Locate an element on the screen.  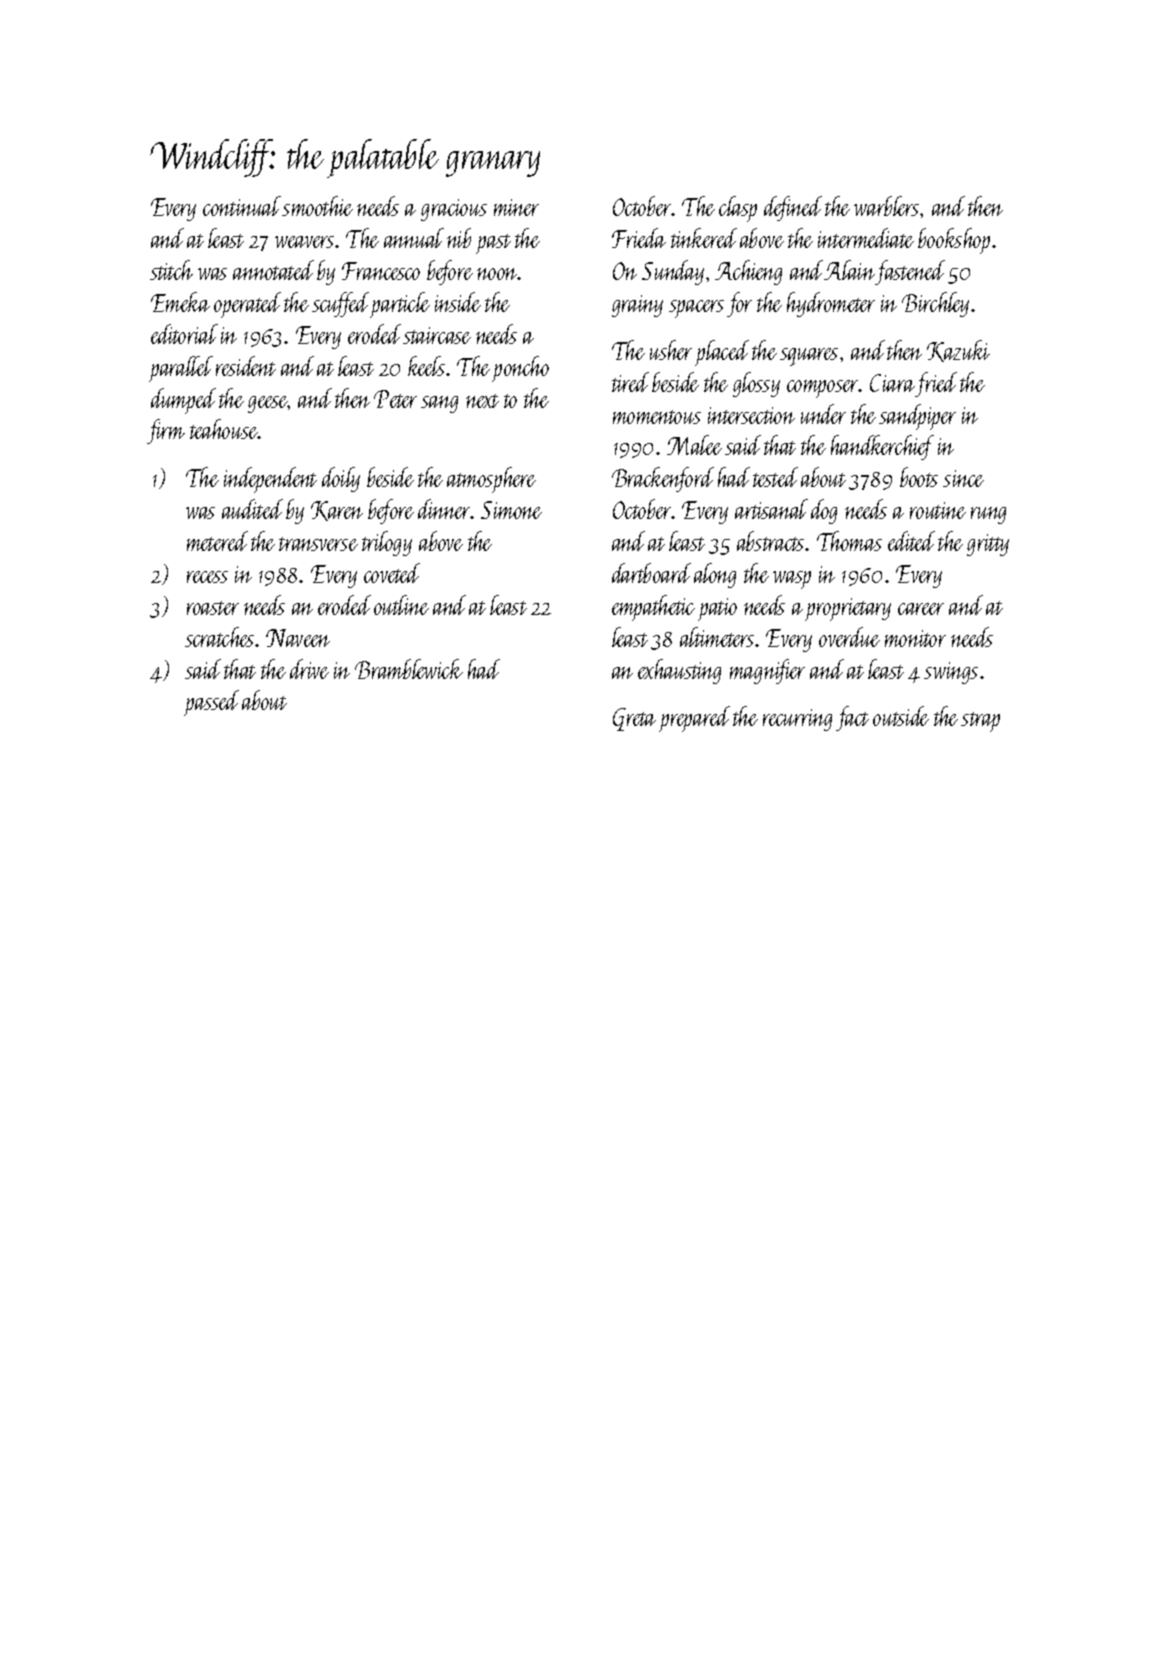
strap is located at coordinates (980, 722).
